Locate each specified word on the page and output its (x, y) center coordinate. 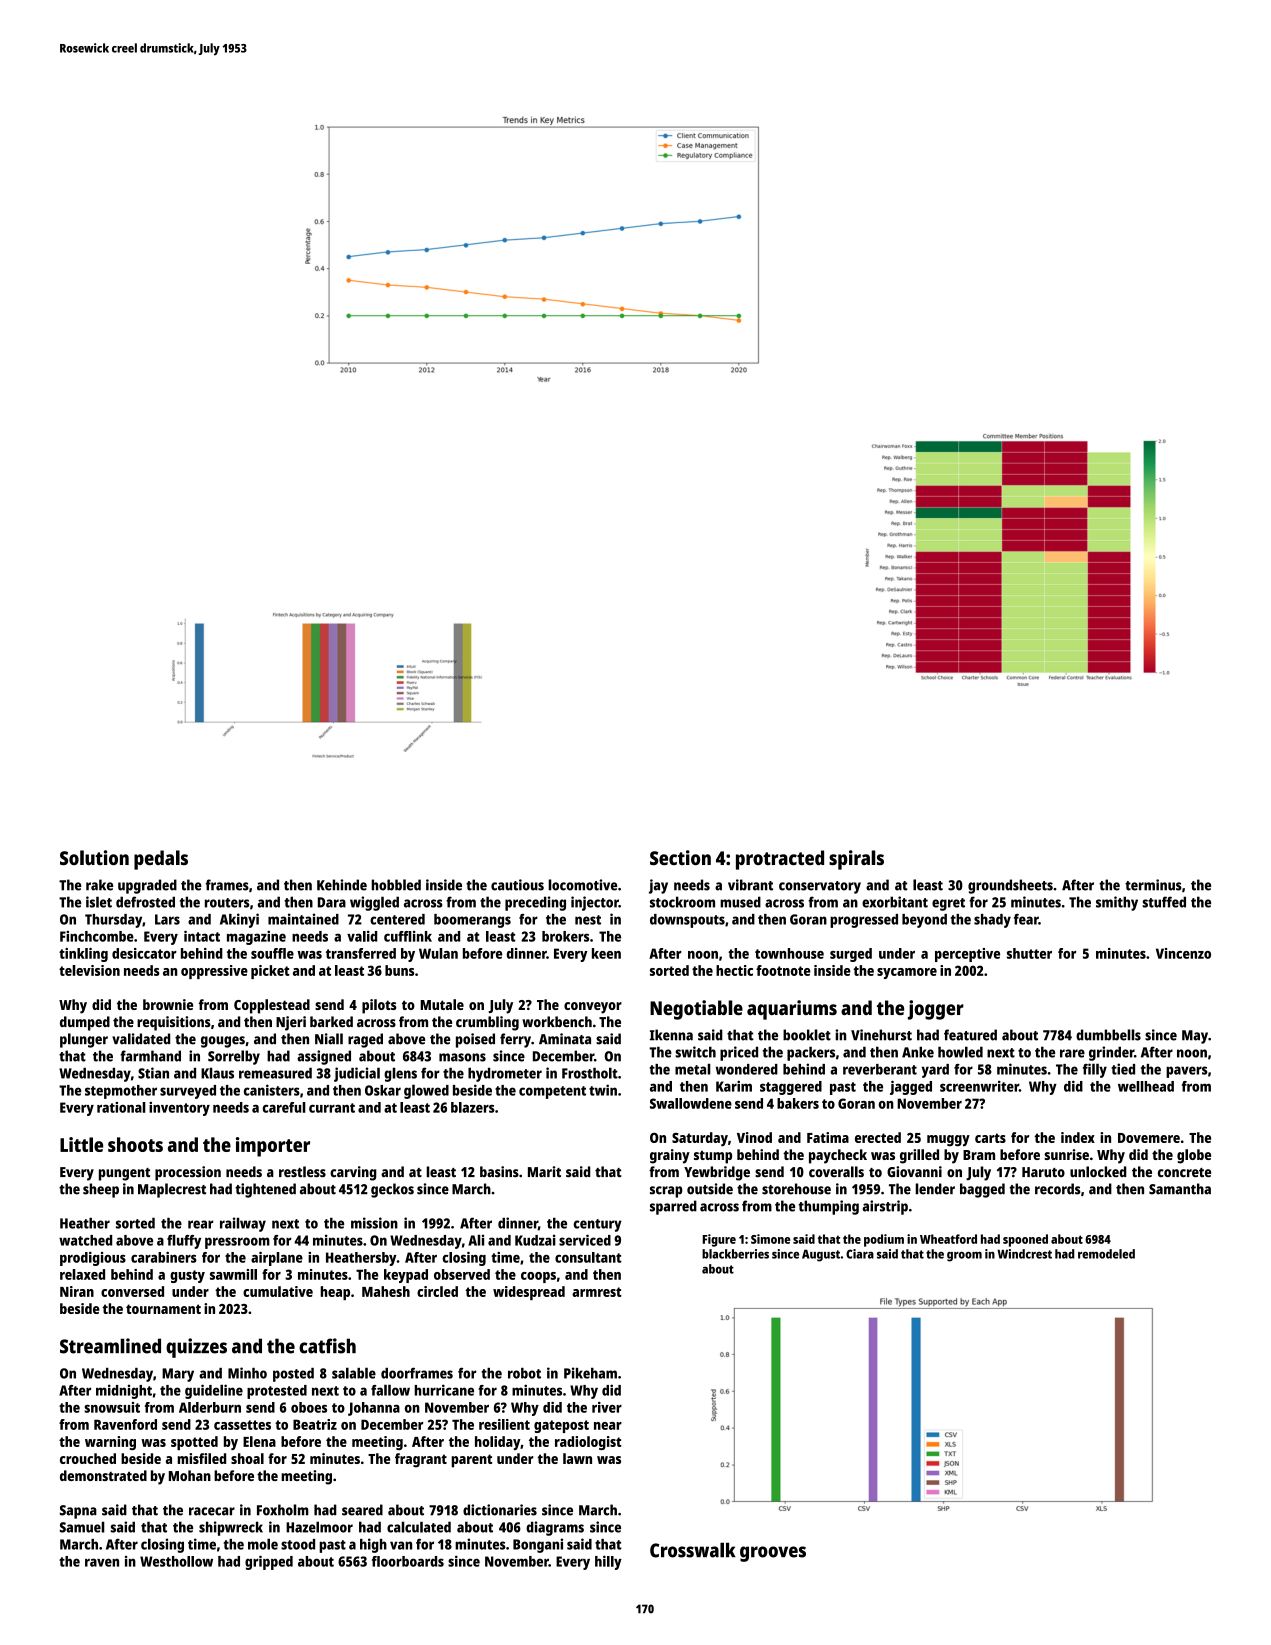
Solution (94, 857)
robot (524, 1373)
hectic (734, 970)
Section (680, 857)
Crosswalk (693, 1550)
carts (990, 1138)
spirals (856, 860)
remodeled (1106, 1254)
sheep (101, 1190)
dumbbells (1108, 1035)
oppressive (214, 972)
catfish (327, 1346)
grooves (773, 1554)
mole (263, 1544)
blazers (473, 1107)
